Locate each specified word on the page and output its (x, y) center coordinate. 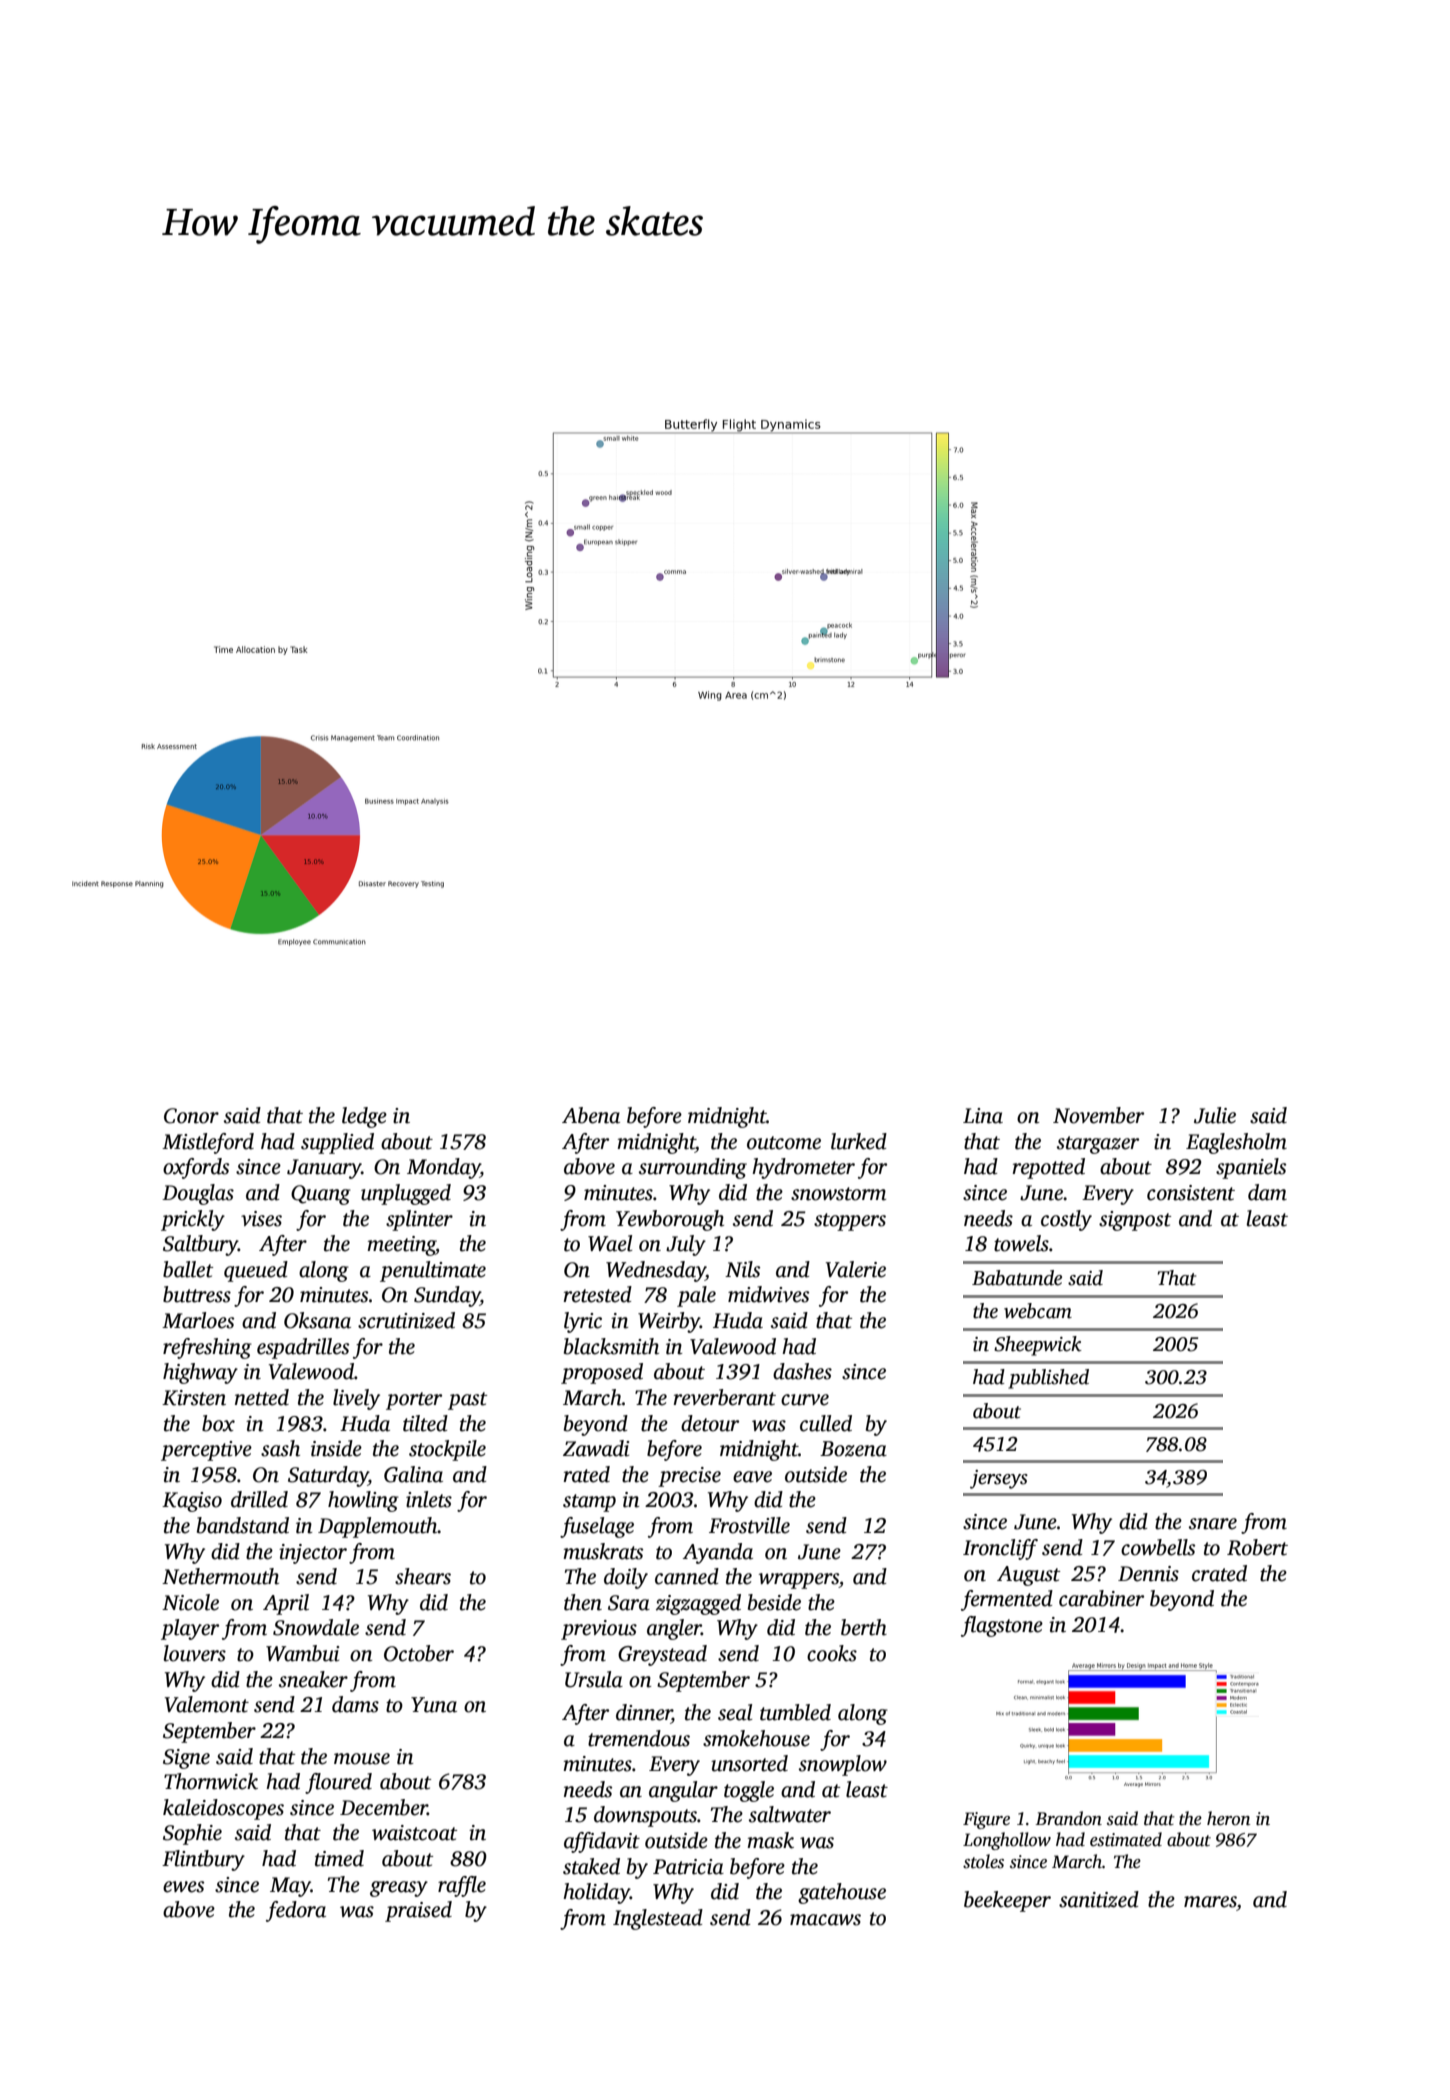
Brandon (1068, 1818)
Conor (191, 1116)
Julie (1215, 1115)
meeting (401, 1246)
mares (1210, 1902)
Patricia (688, 1867)
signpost (1135, 1221)
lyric (583, 1322)
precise (689, 1477)
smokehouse (756, 1738)
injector (313, 1554)
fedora (296, 1911)
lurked (859, 1141)
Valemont (207, 1704)
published (1048, 1379)
